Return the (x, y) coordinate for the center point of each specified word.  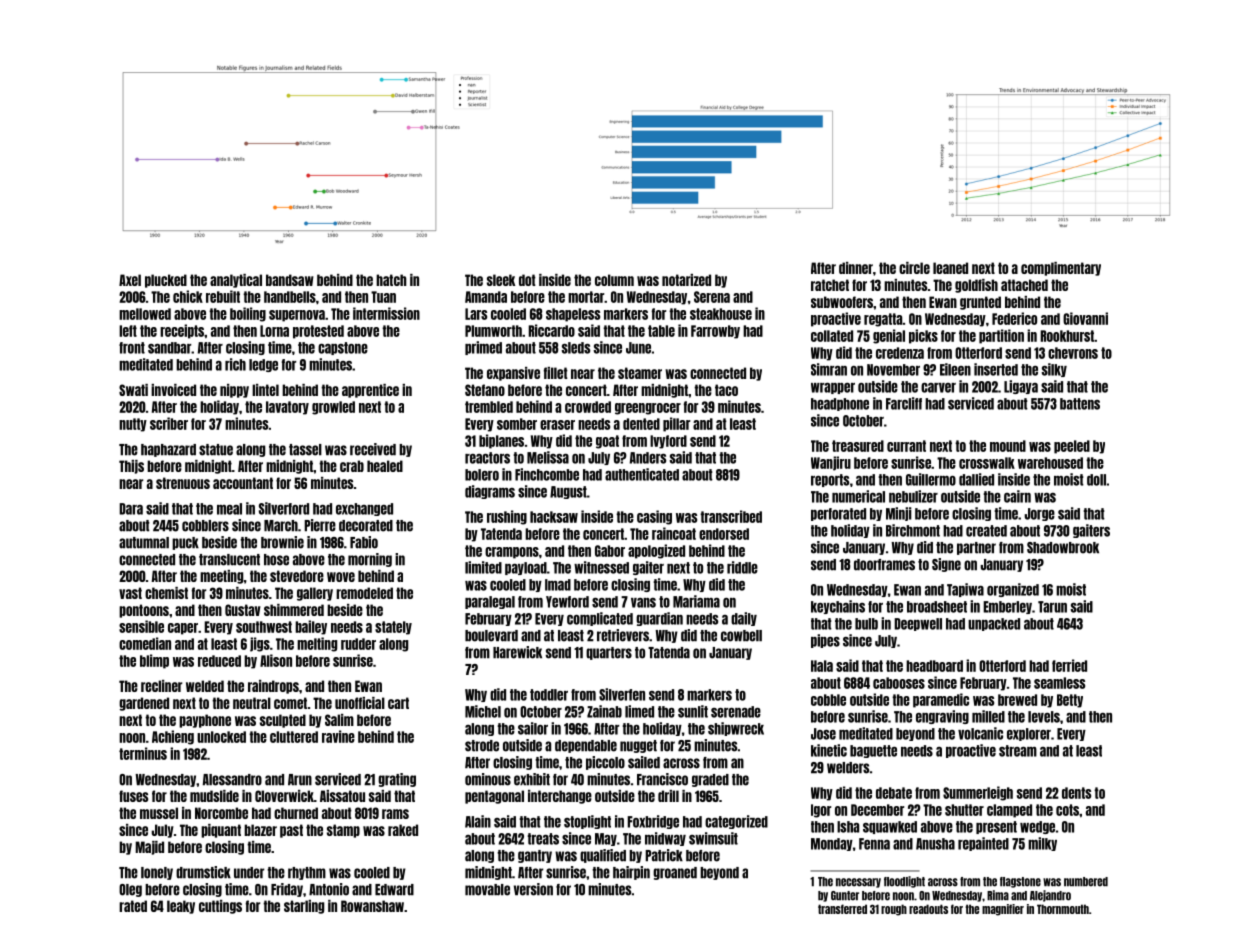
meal (229, 509)
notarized (686, 280)
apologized (656, 551)
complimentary (1061, 269)
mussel (159, 813)
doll (1096, 480)
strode (482, 746)
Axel (130, 280)
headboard (934, 666)
